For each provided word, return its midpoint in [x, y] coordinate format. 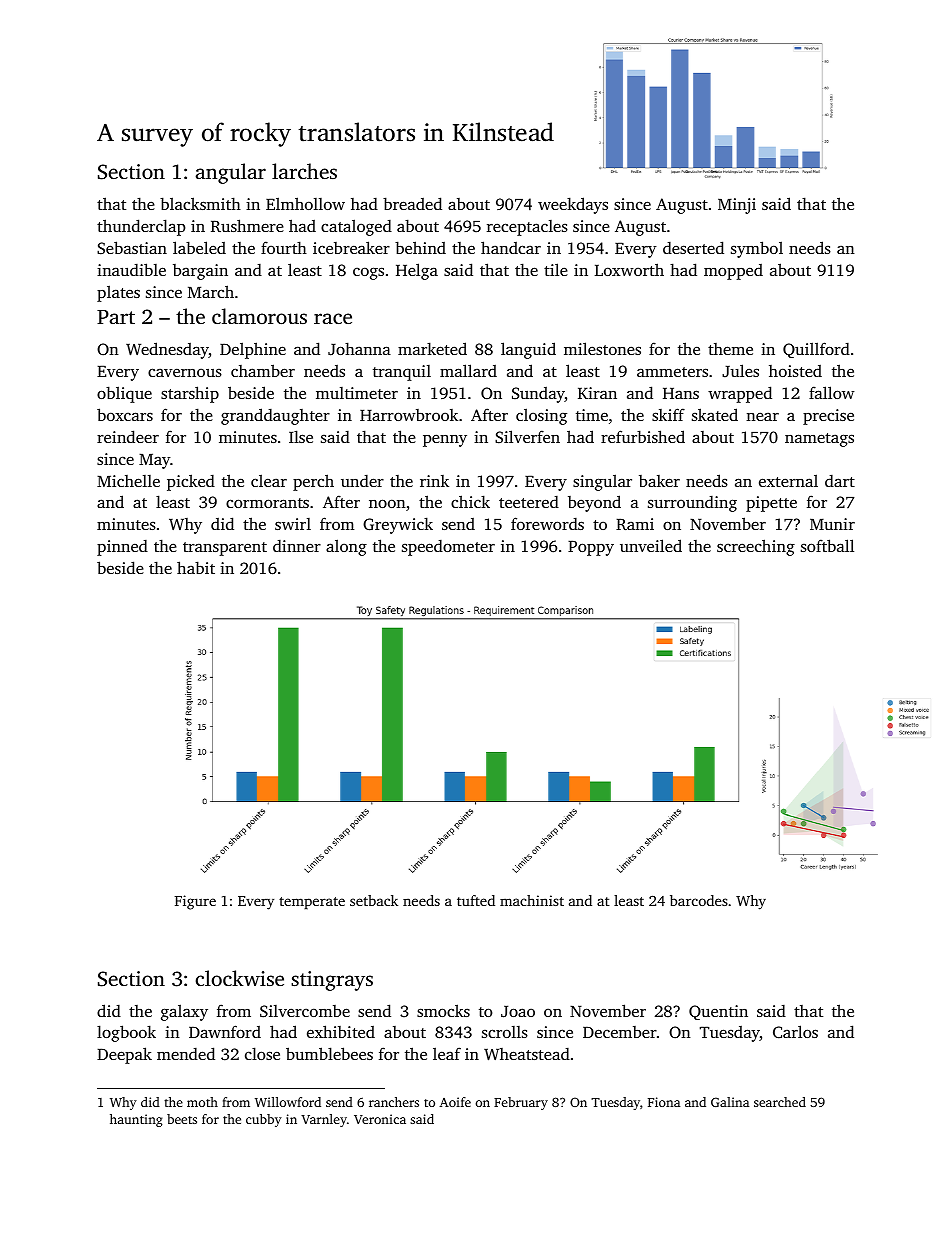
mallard [468, 370]
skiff [668, 414]
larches [304, 171]
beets [182, 1119]
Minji [737, 206]
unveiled [651, 545]
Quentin [718, 1012]
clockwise [240, 978]
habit [196, 567]
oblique [124, 394]
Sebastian [132, 248]
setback [374, 900]
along [346, 547]
